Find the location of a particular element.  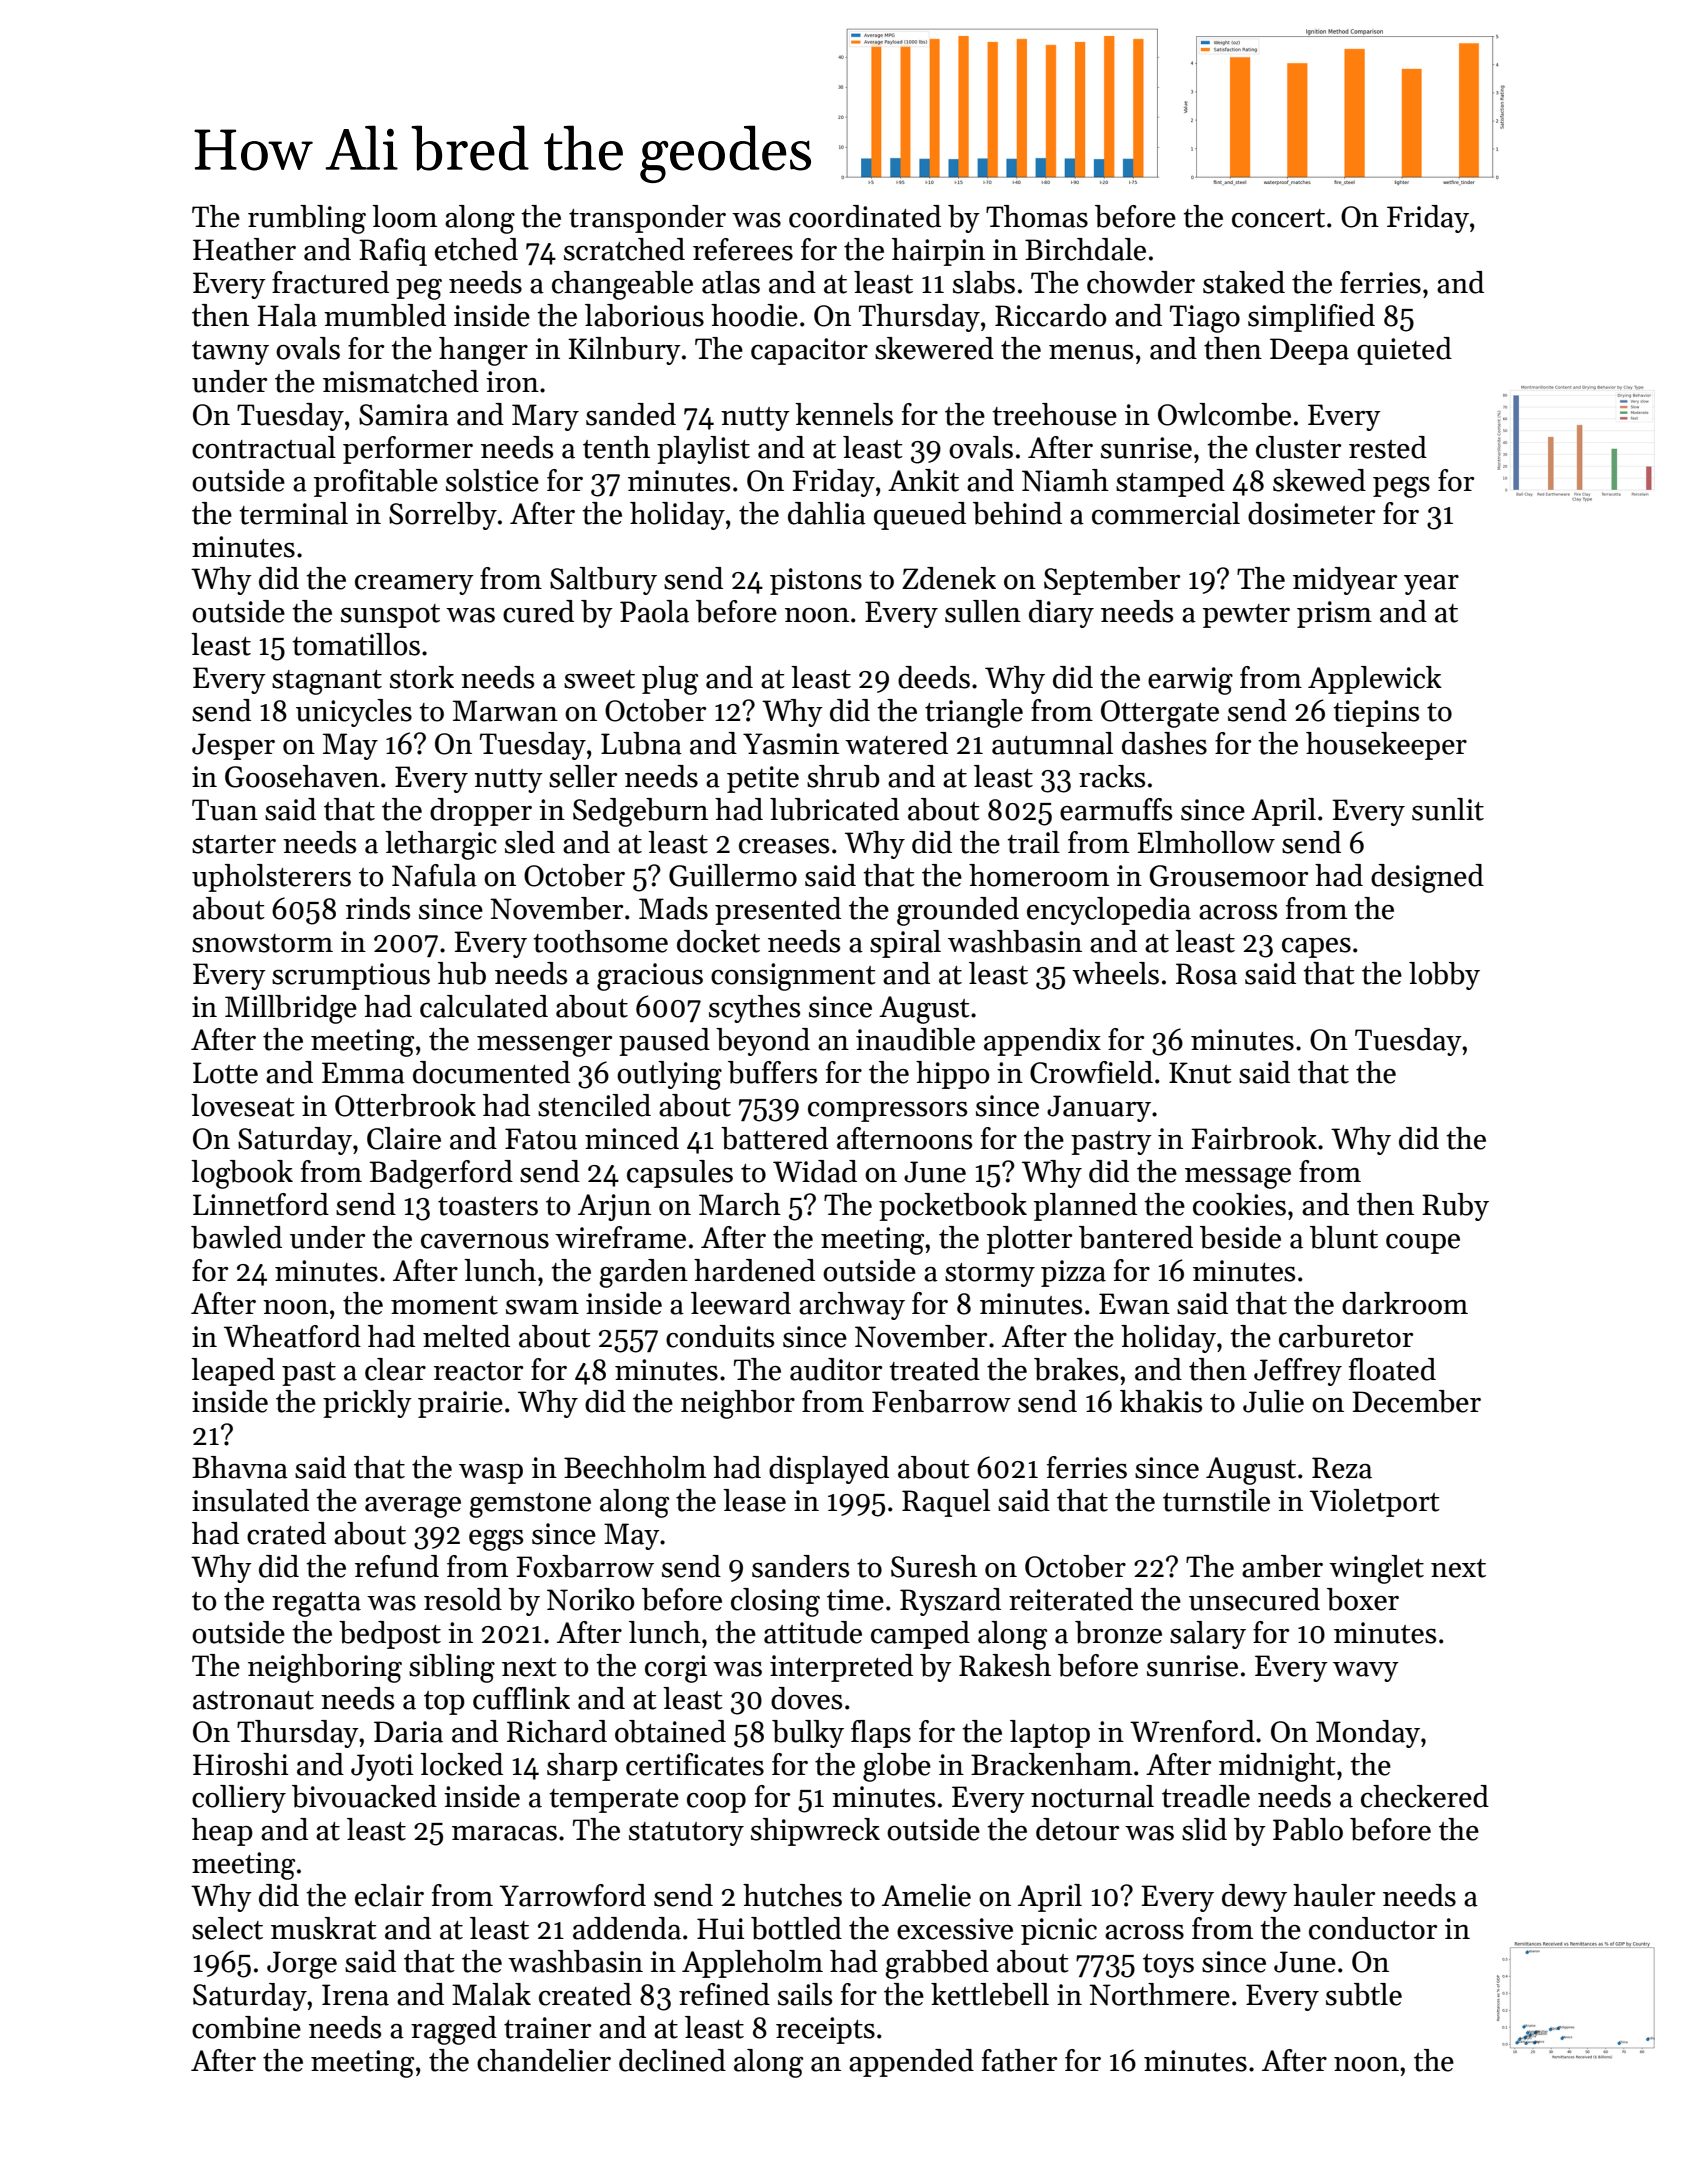

calculated is located at coordinates (484, 1006).
